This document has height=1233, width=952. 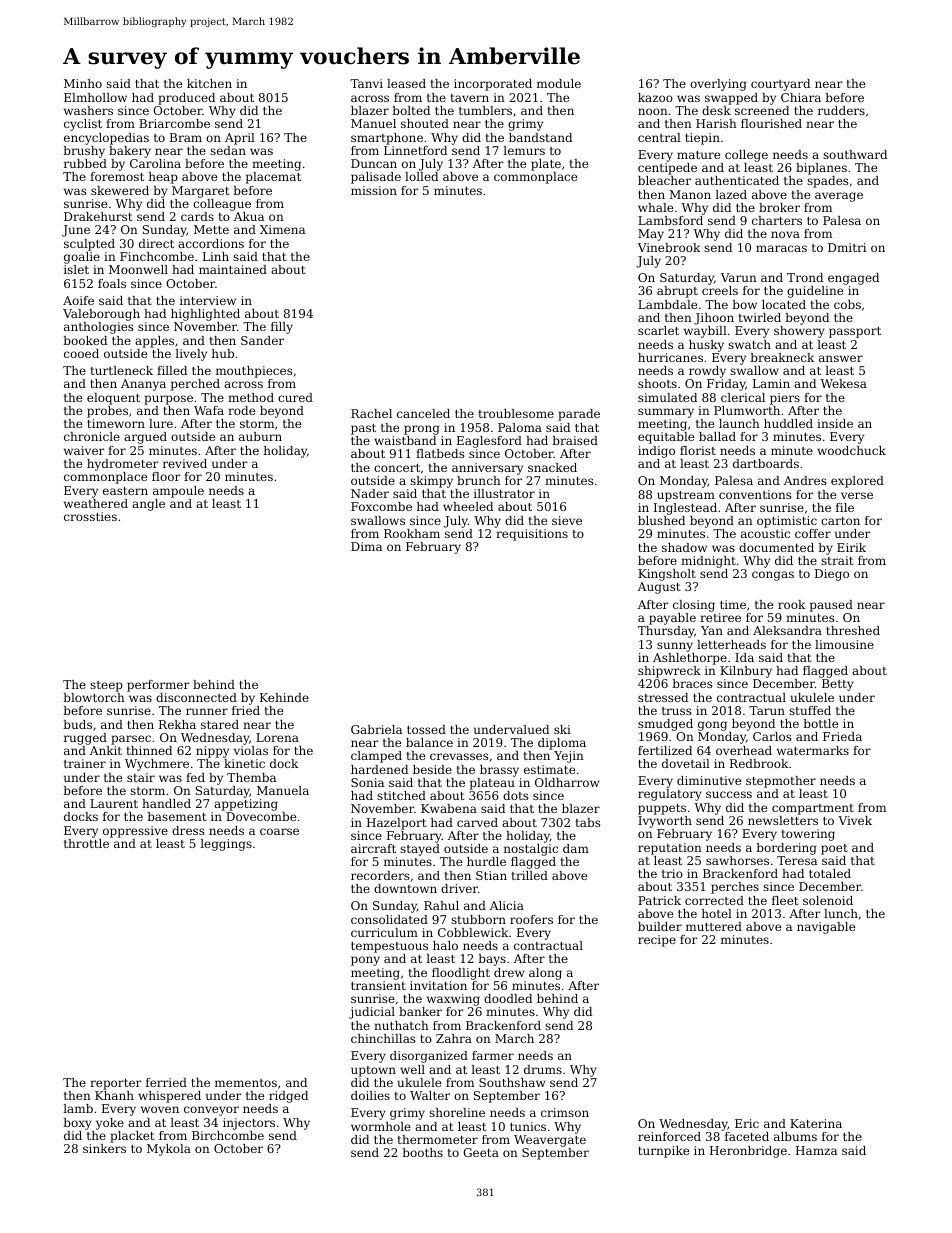 I want to click on kitchen, so click(x=209, y=83).
